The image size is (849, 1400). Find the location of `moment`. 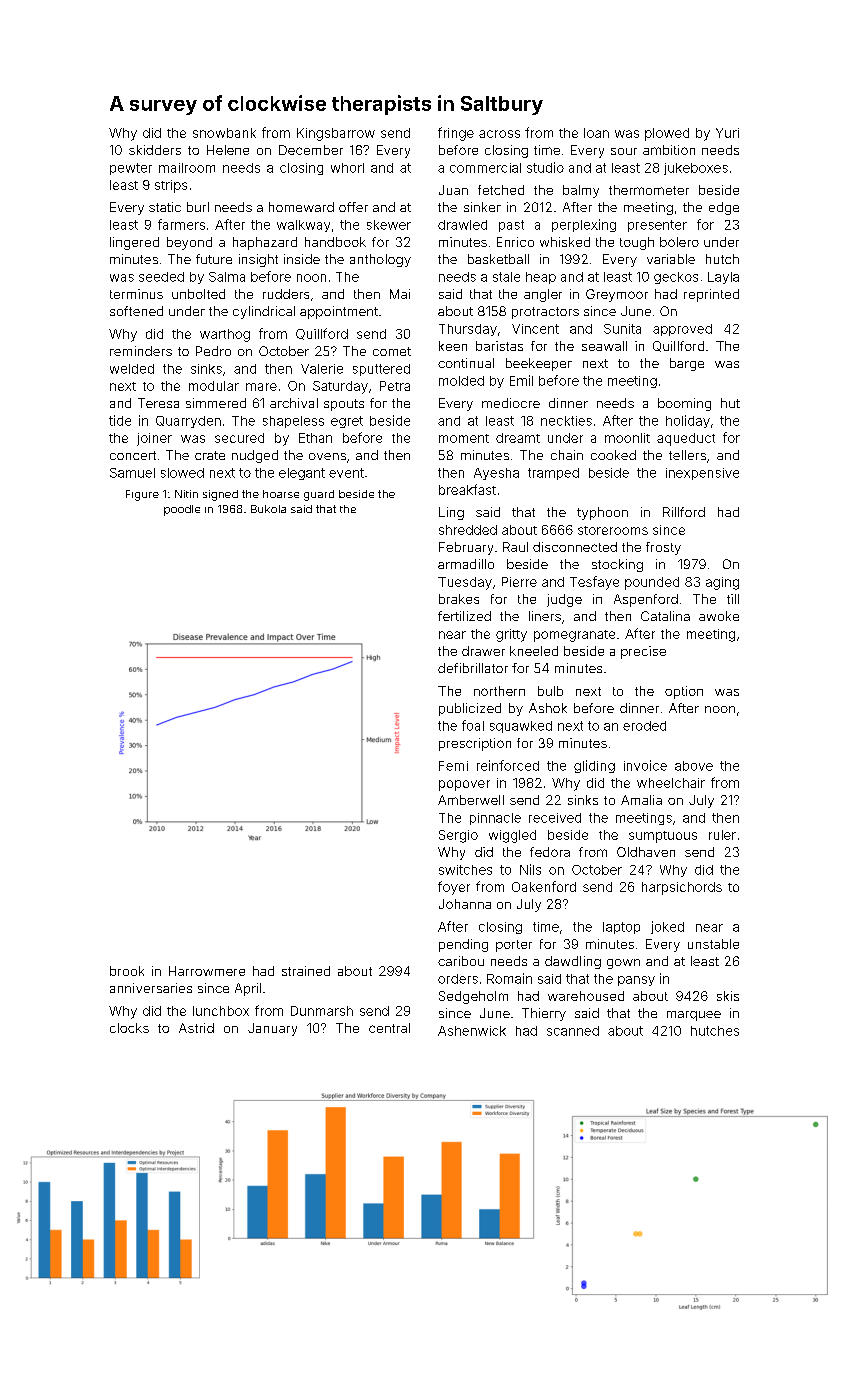

moment is located at coordinates (464, 438).
